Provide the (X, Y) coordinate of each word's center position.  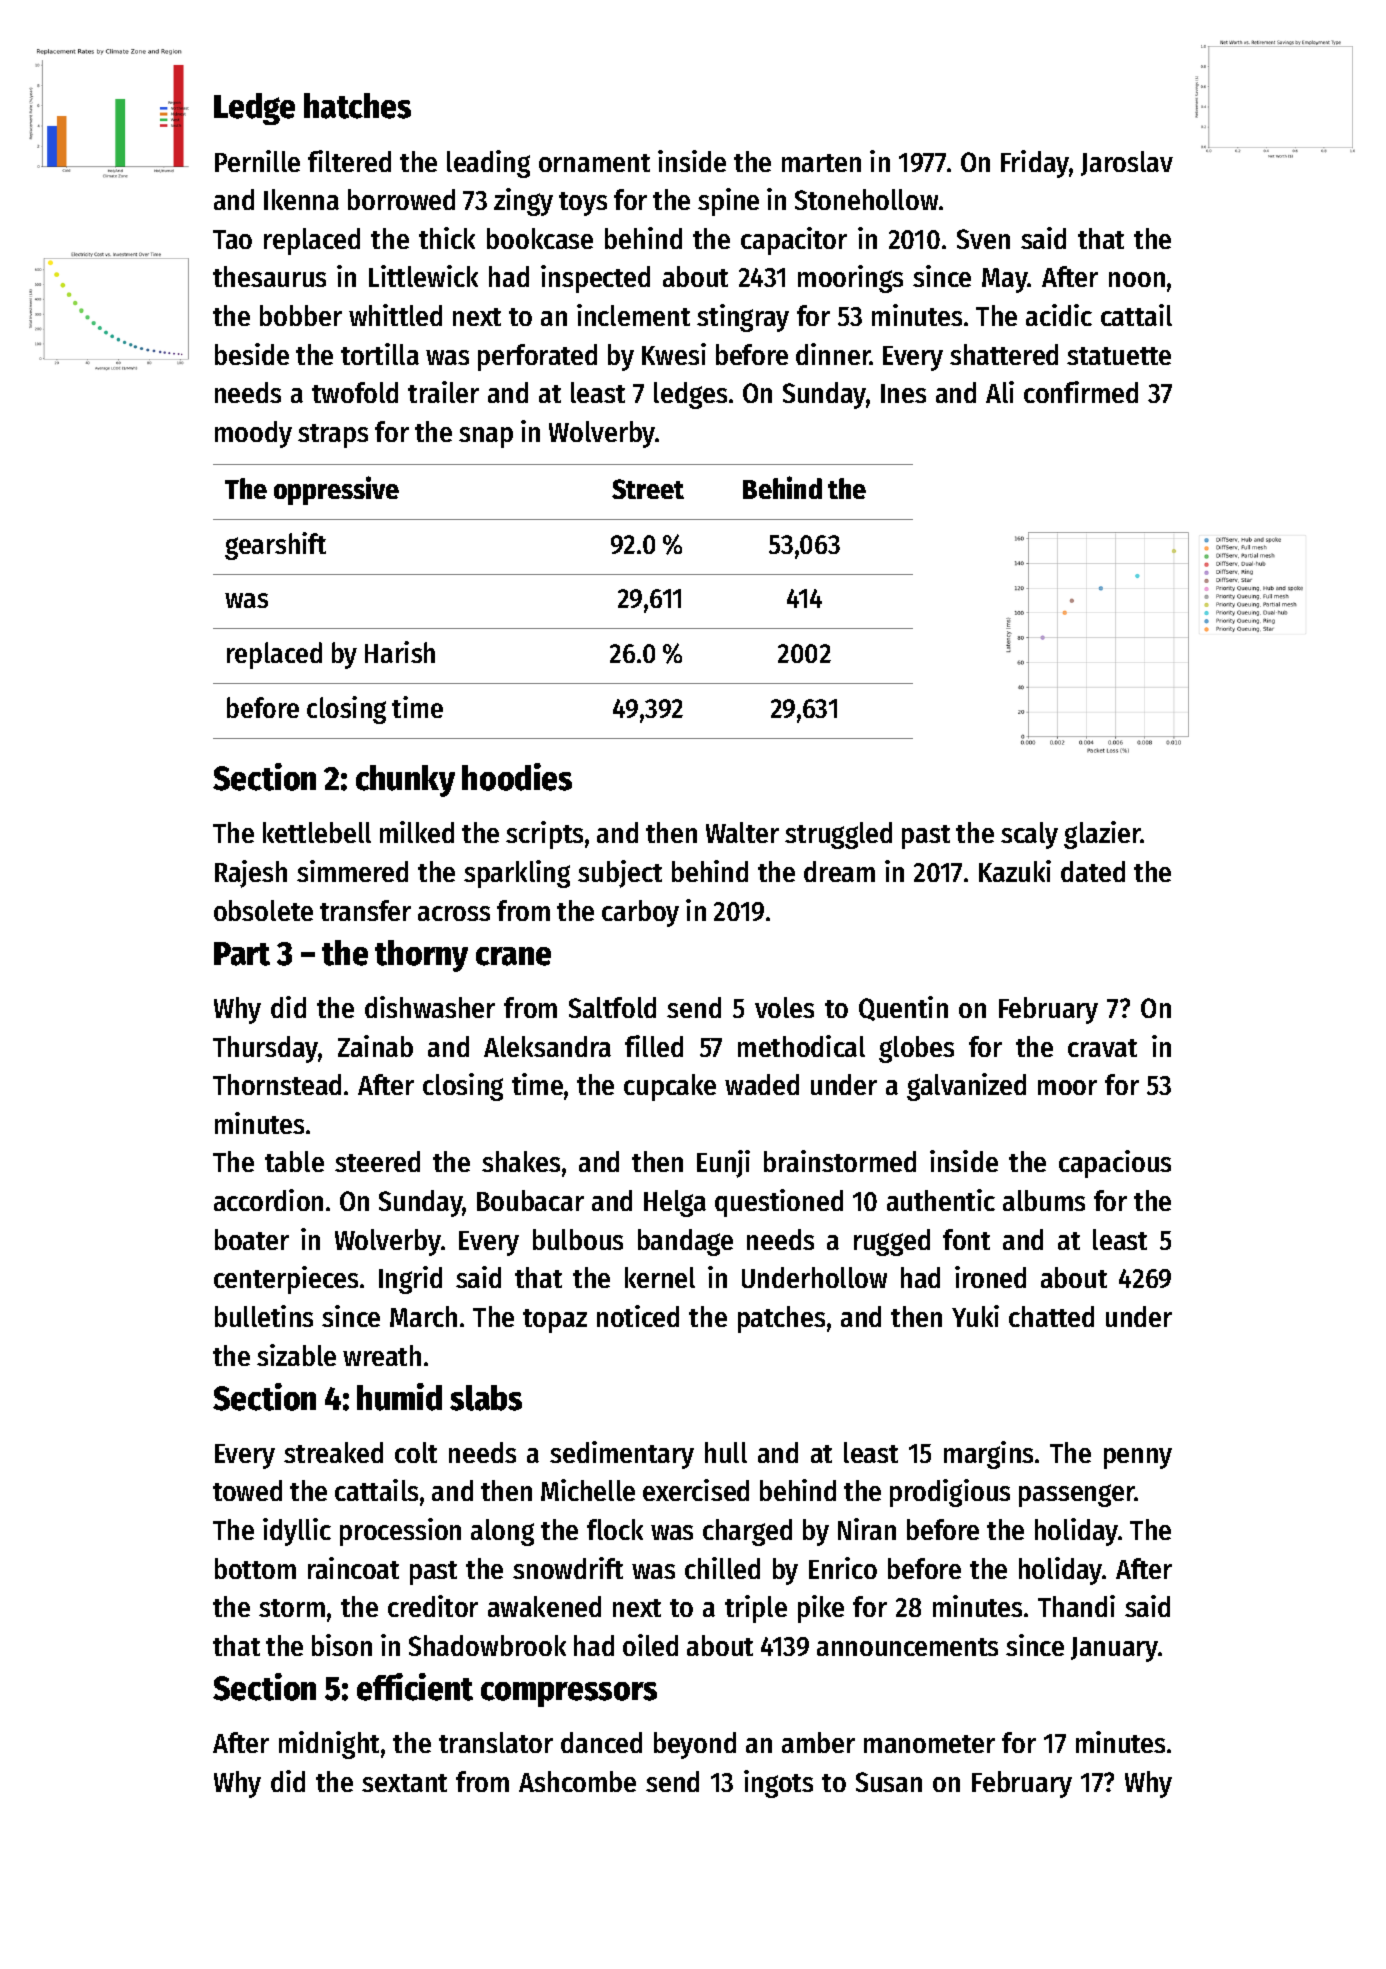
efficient (415, 1687)
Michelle (588, 1490)
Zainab (375, 1046)
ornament (594, 163)
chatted (1051, 1316)
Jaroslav (1127, 163)
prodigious (950, 1493)
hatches (357, 106)
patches (781, 1319)
